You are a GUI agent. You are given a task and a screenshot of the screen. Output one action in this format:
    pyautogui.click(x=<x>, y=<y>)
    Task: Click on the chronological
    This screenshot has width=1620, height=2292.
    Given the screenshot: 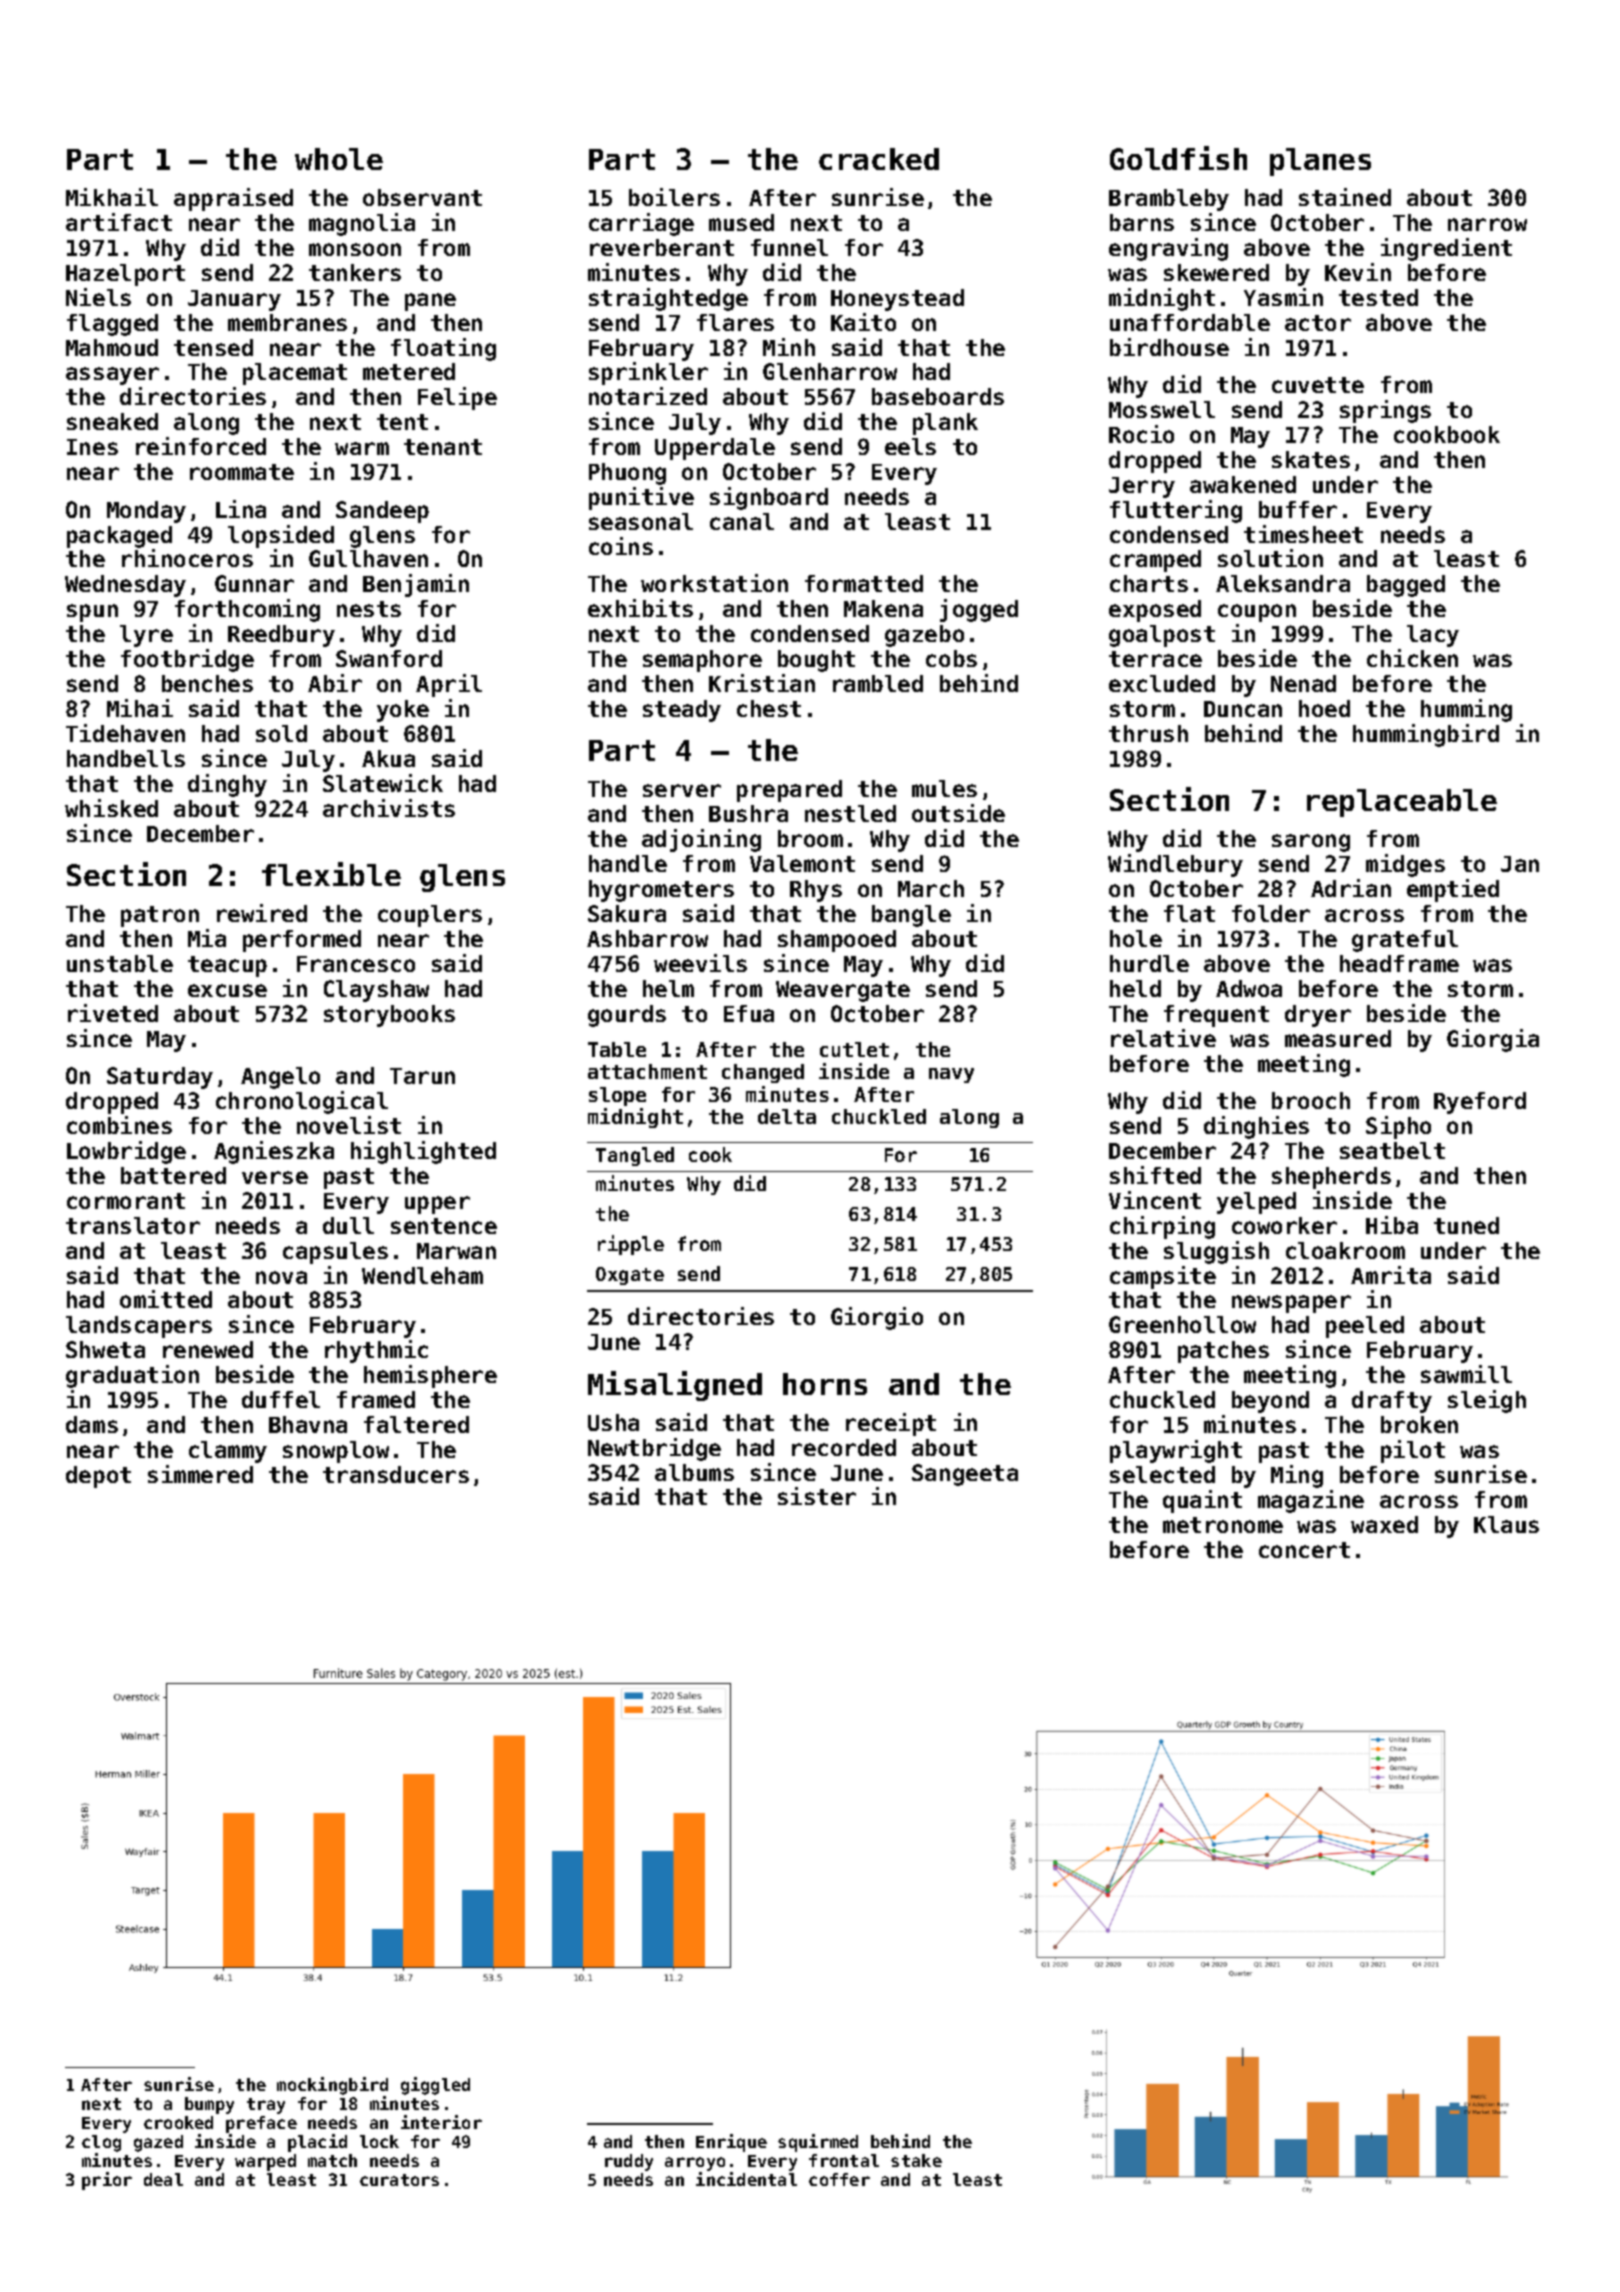 What is the action you would take?
    pyautogui.click(x=302, y=1102)
